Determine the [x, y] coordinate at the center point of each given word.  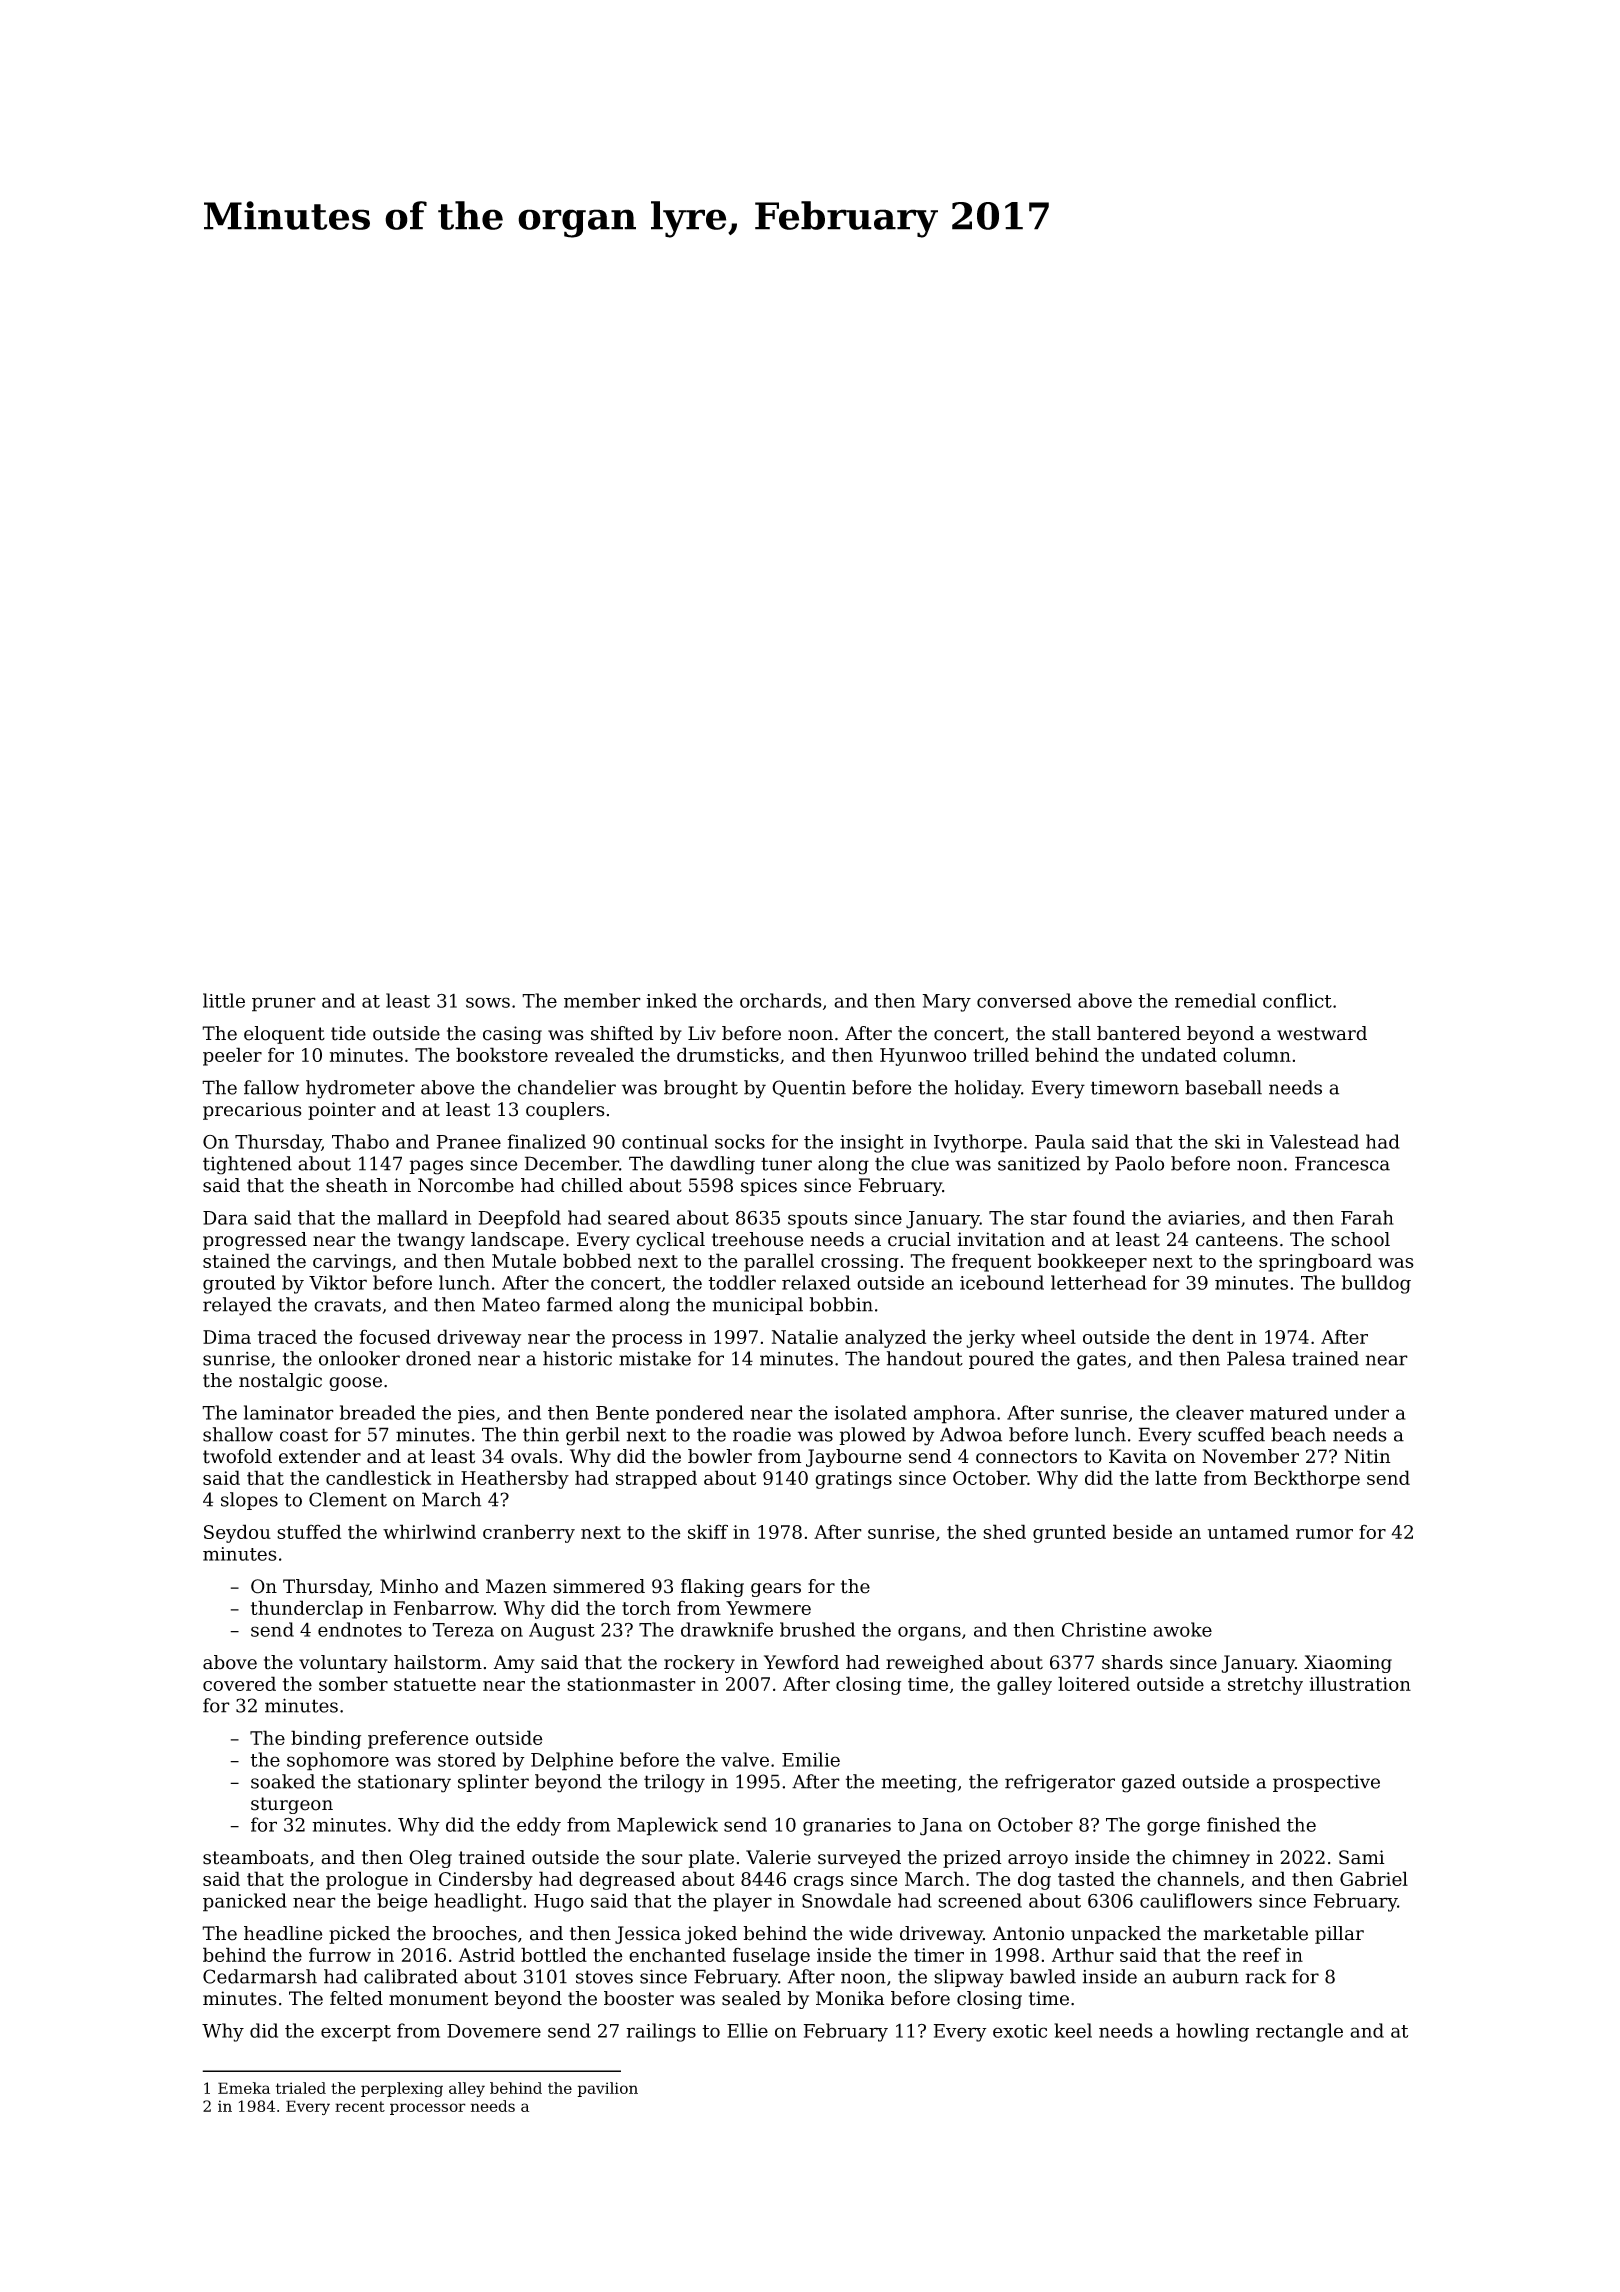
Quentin [809, 1088]
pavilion [607, 2089]
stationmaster [631, 1684]
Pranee [468, 1142]
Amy [514, 1664]
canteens [1237, 1240]
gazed [1149, 1783]
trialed [301, 2088]
